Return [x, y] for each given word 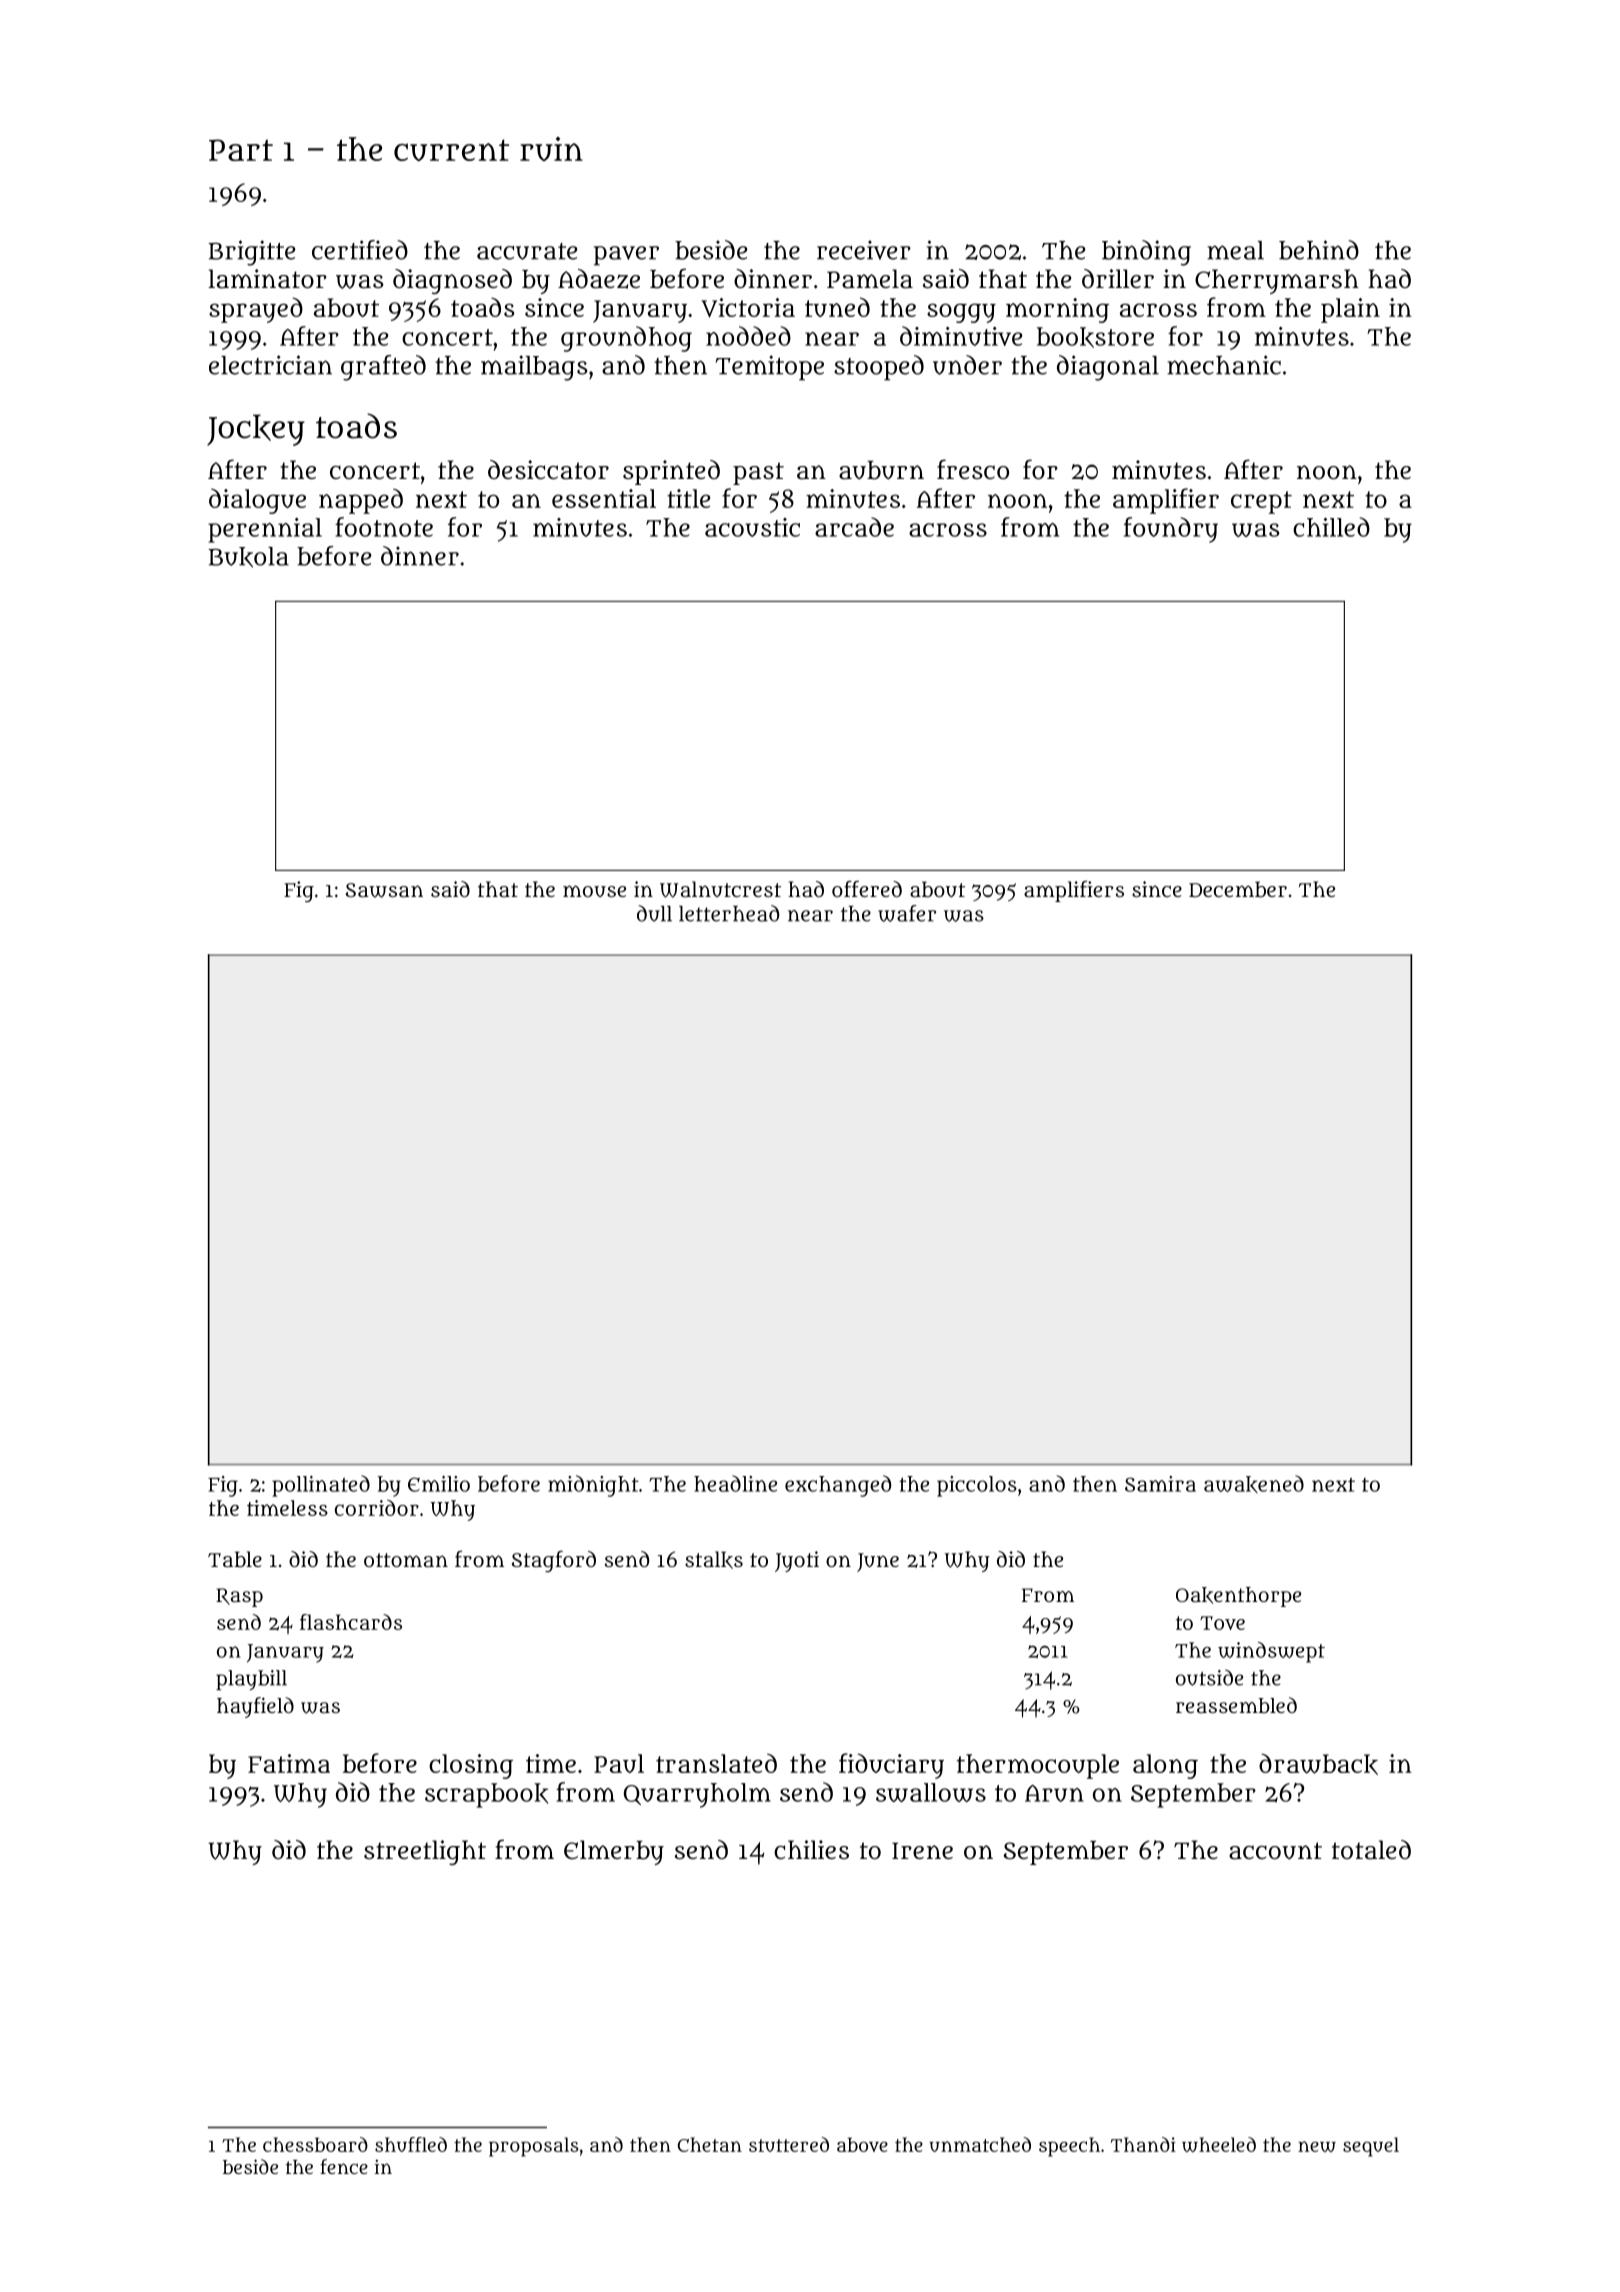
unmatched [980, 2144]
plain [1350, 310]
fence [344, 2166]
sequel [1371, 2147]
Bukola [248, 557]
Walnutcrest [720, 889]
